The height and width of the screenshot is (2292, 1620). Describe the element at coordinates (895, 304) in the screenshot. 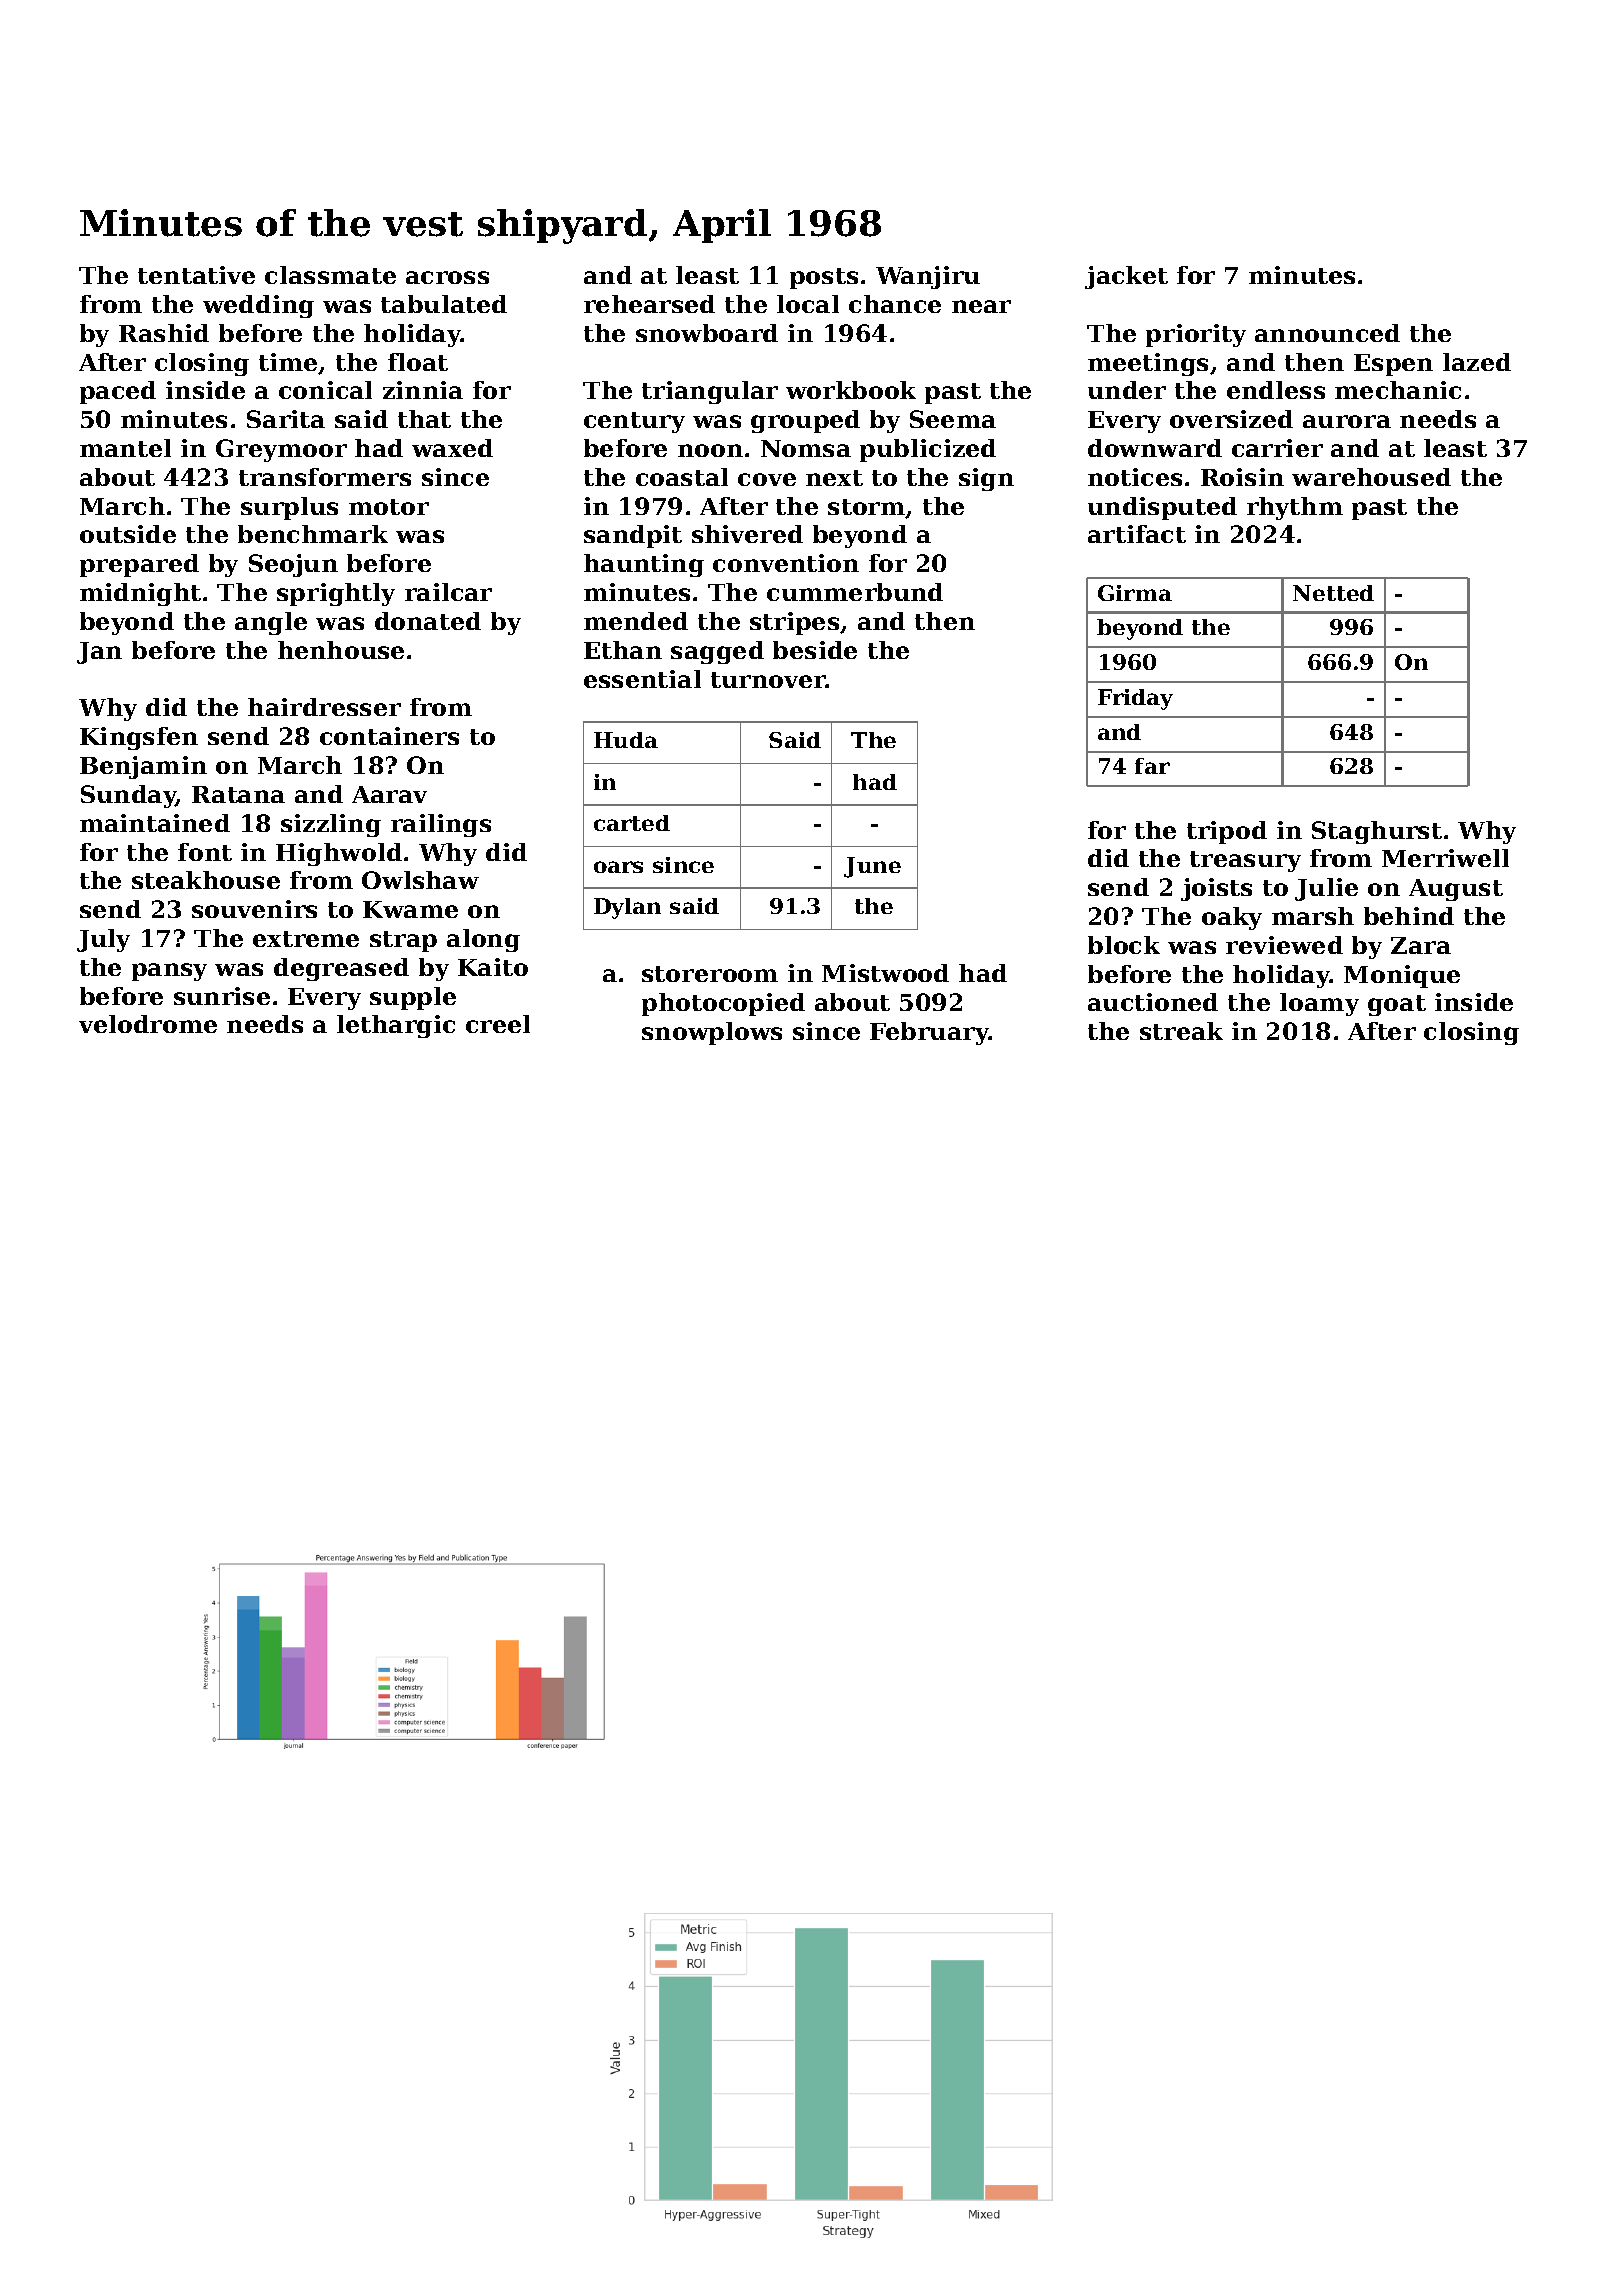

I see `chance` at that location.
